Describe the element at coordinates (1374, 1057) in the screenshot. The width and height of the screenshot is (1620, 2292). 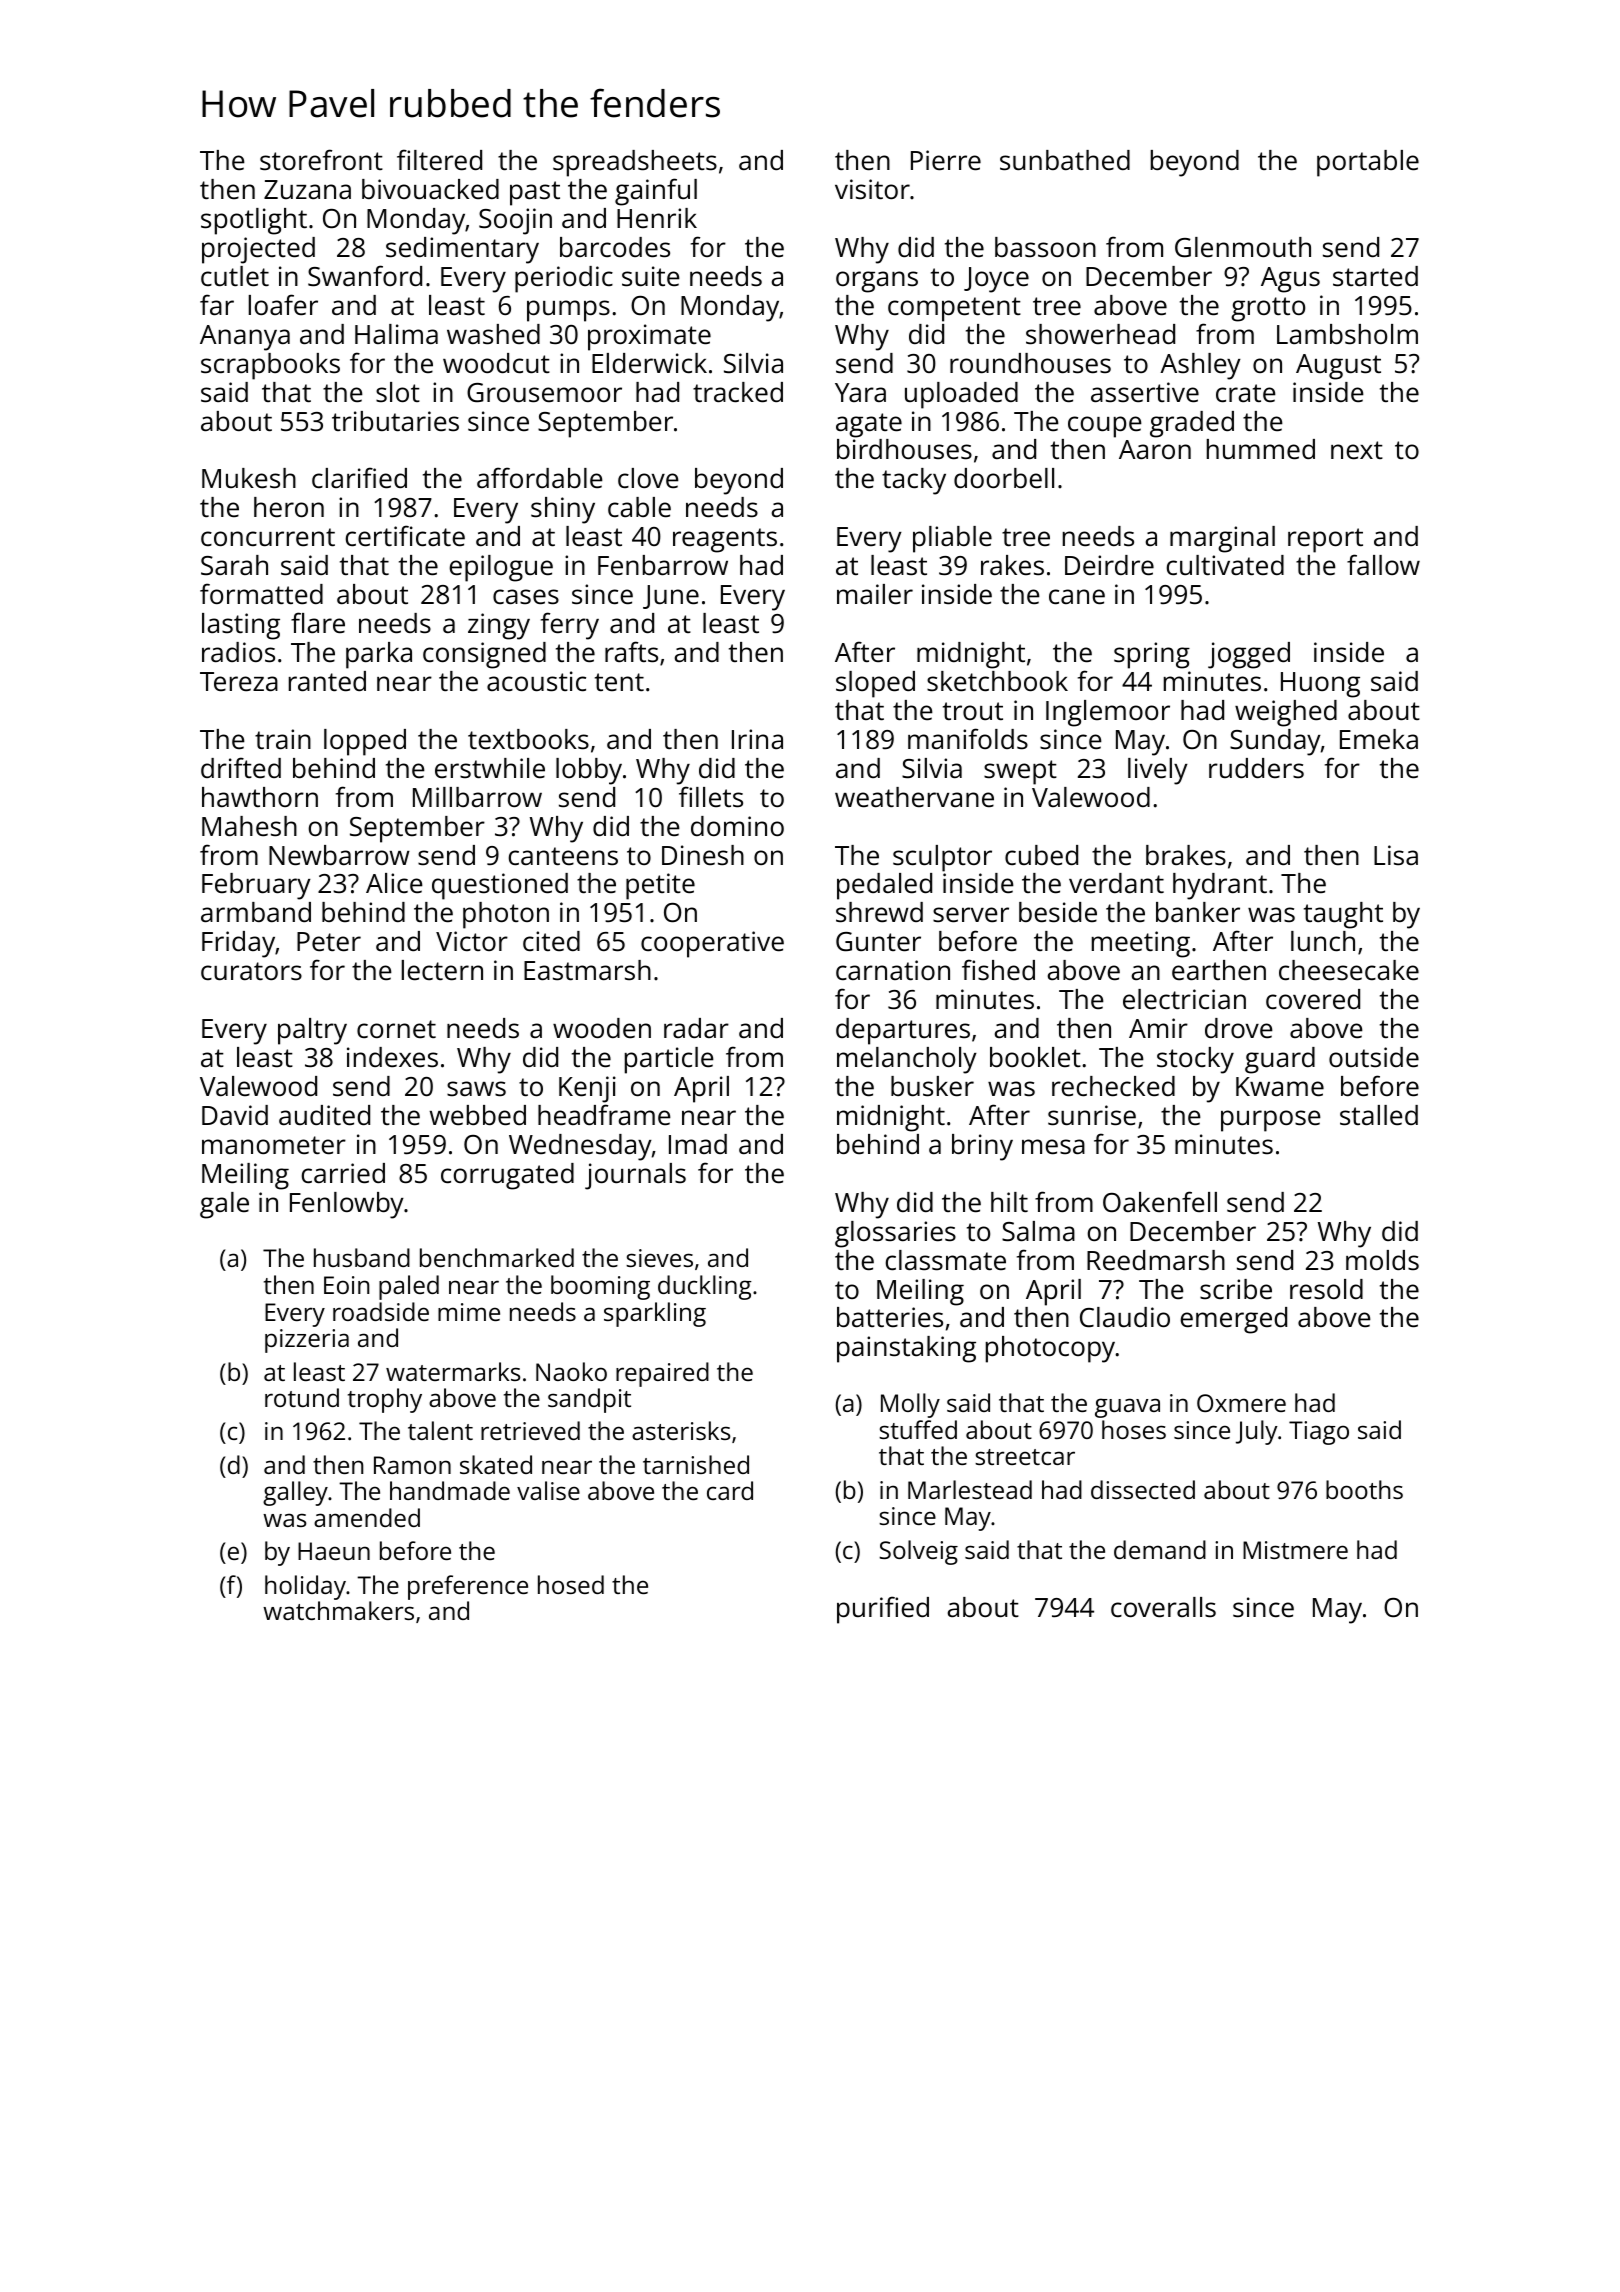
I see `outside` at that location.
